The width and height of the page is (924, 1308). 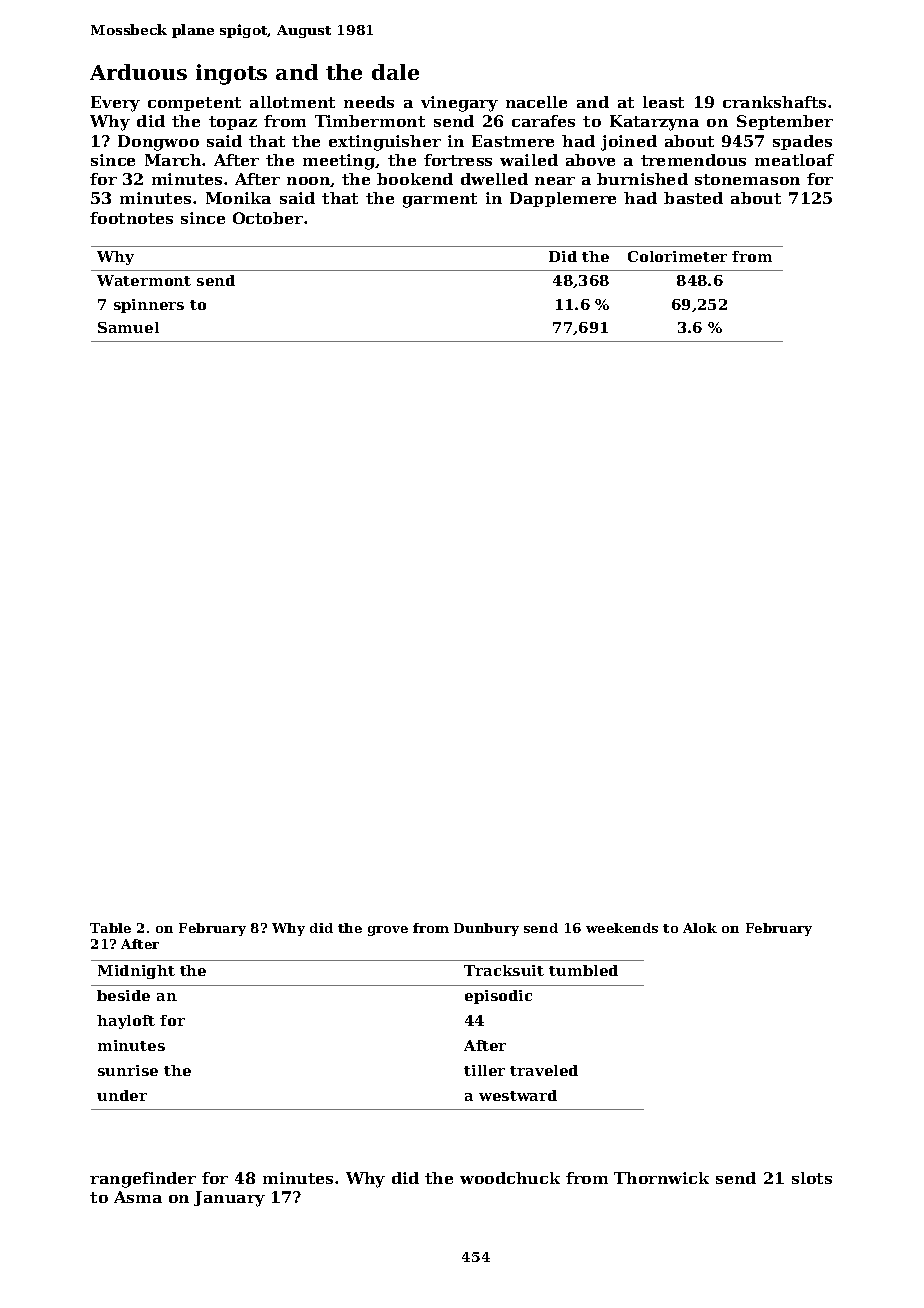 What do you see at coordinates (510, 1178) in the page?
I see `woodchuck` at bounding box center [510, 1178].
